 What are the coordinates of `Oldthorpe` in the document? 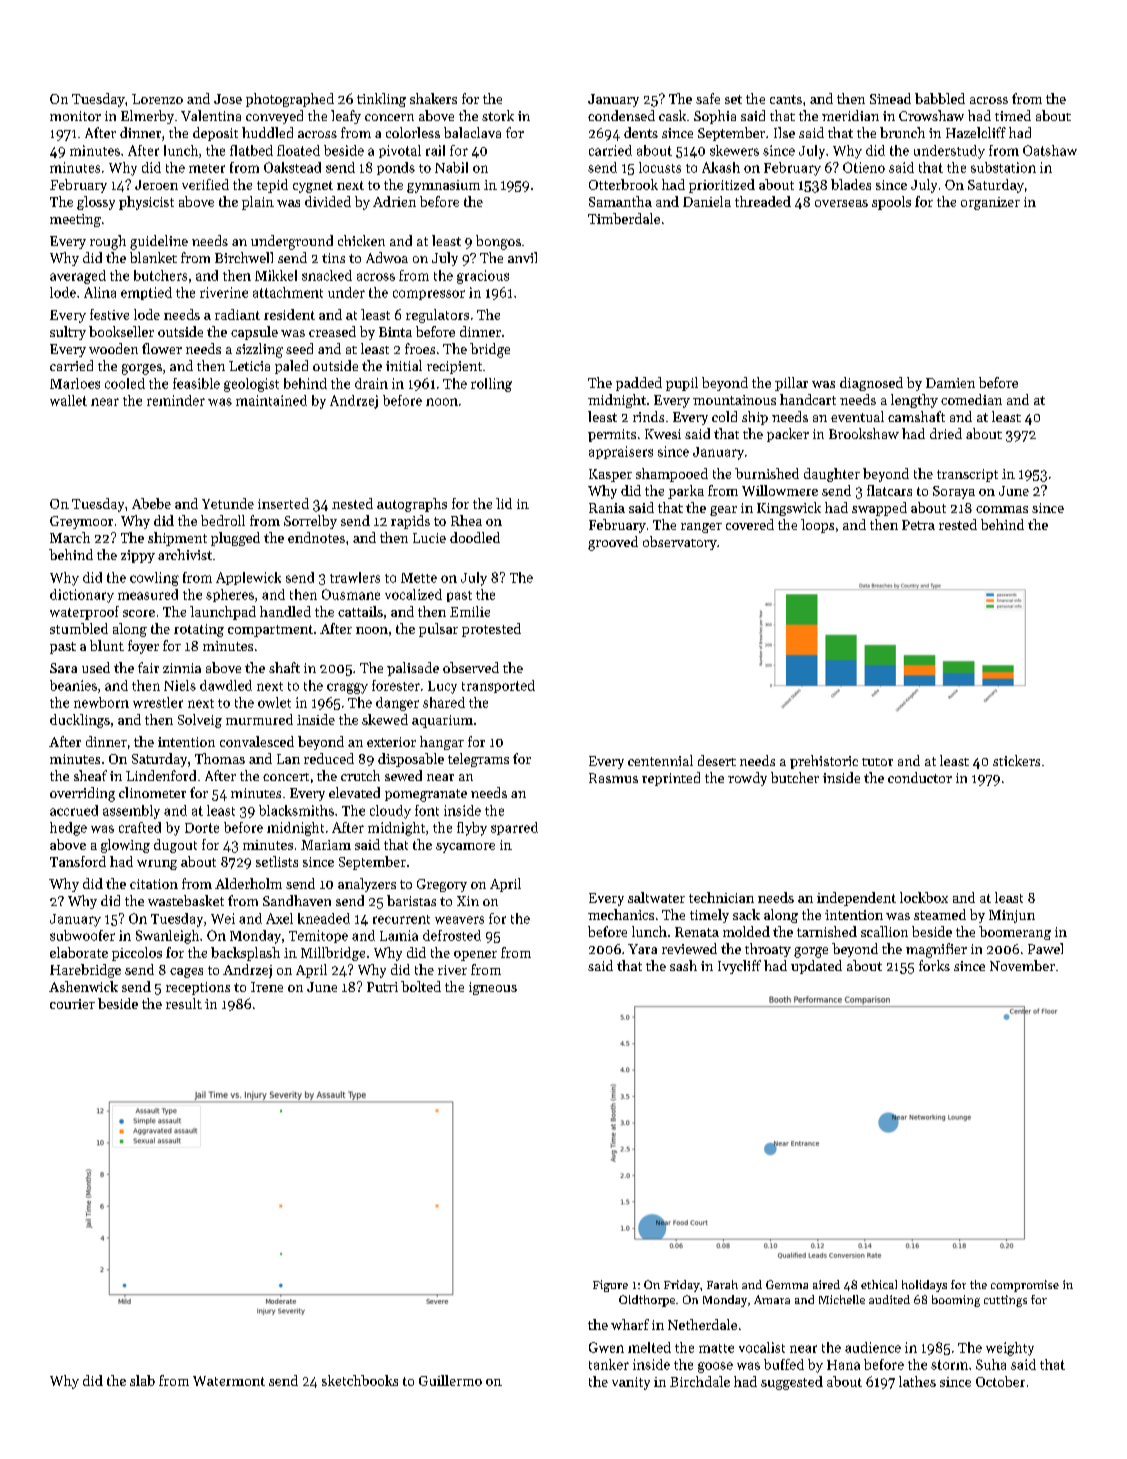 It's located at (647, 1301).
